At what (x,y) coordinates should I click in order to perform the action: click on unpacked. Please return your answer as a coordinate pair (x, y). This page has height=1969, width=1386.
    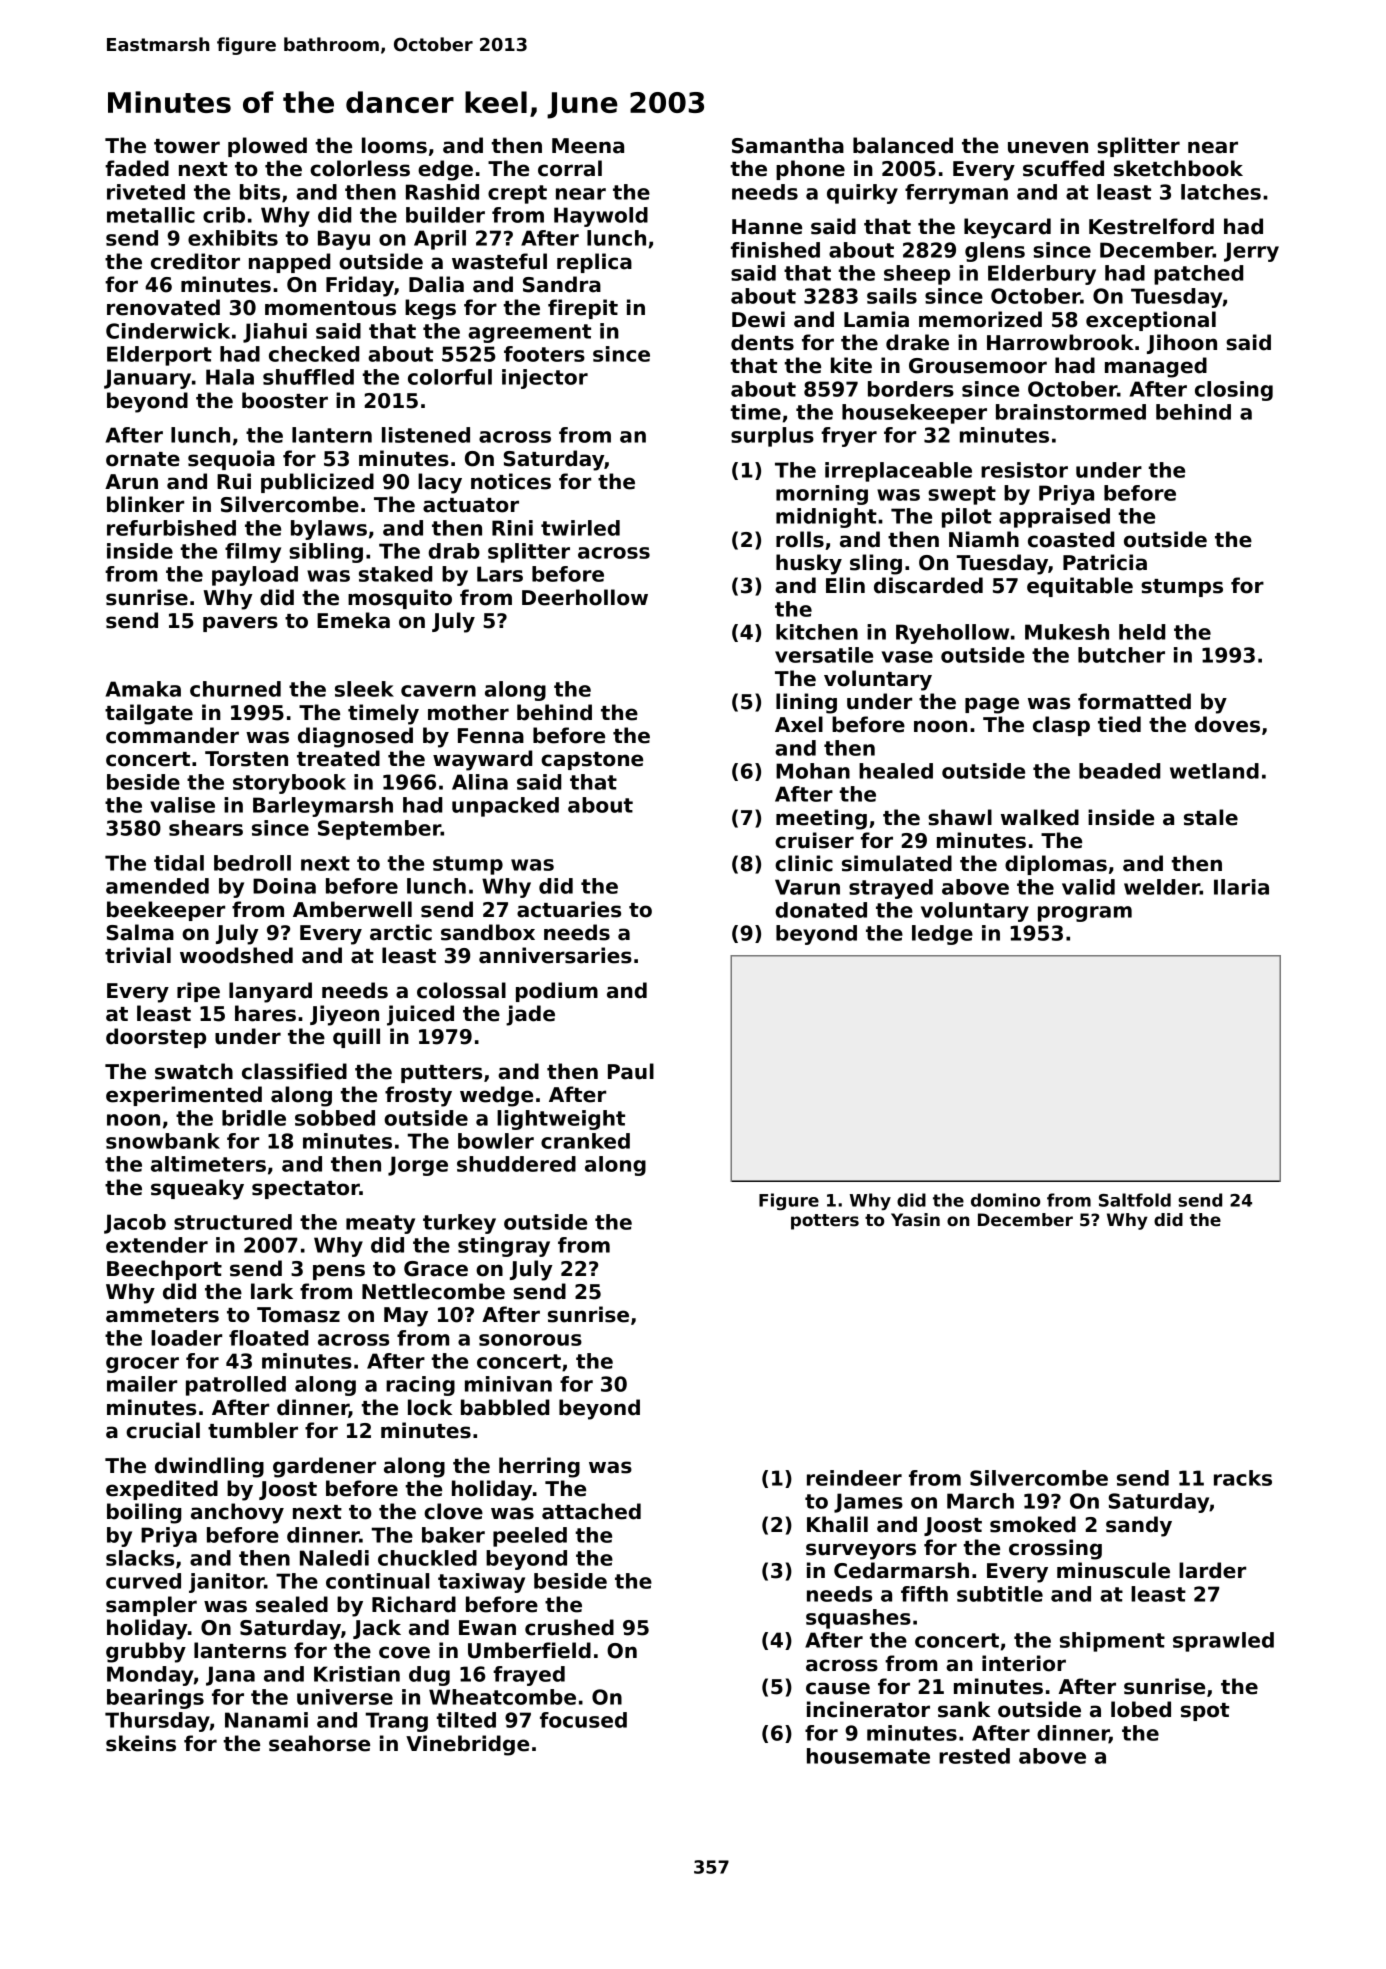
    Looking at the image, I should click on (505, 807).
